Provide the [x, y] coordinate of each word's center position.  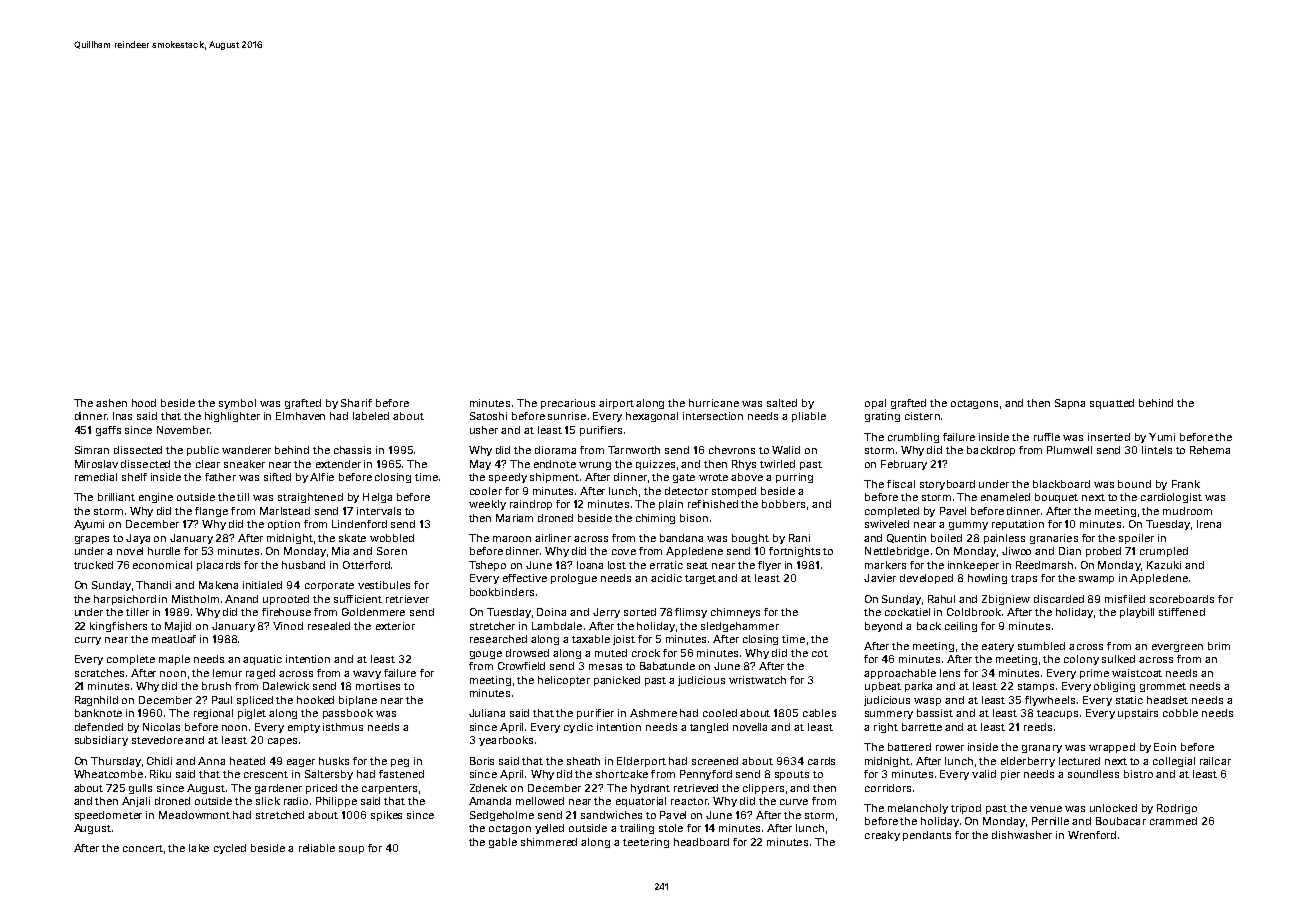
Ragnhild [96, 701]
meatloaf [174, 639]
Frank [1186, 484]
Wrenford [1092, 835]
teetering [646, 843]
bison [694, 518]
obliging [1114, 687]
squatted [1112, 404]
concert [143, 848]
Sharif [356, 403]
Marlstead [285, 511]
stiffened [1182, 612]
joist [624, 640]
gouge [486, 655]
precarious [568, 404]
